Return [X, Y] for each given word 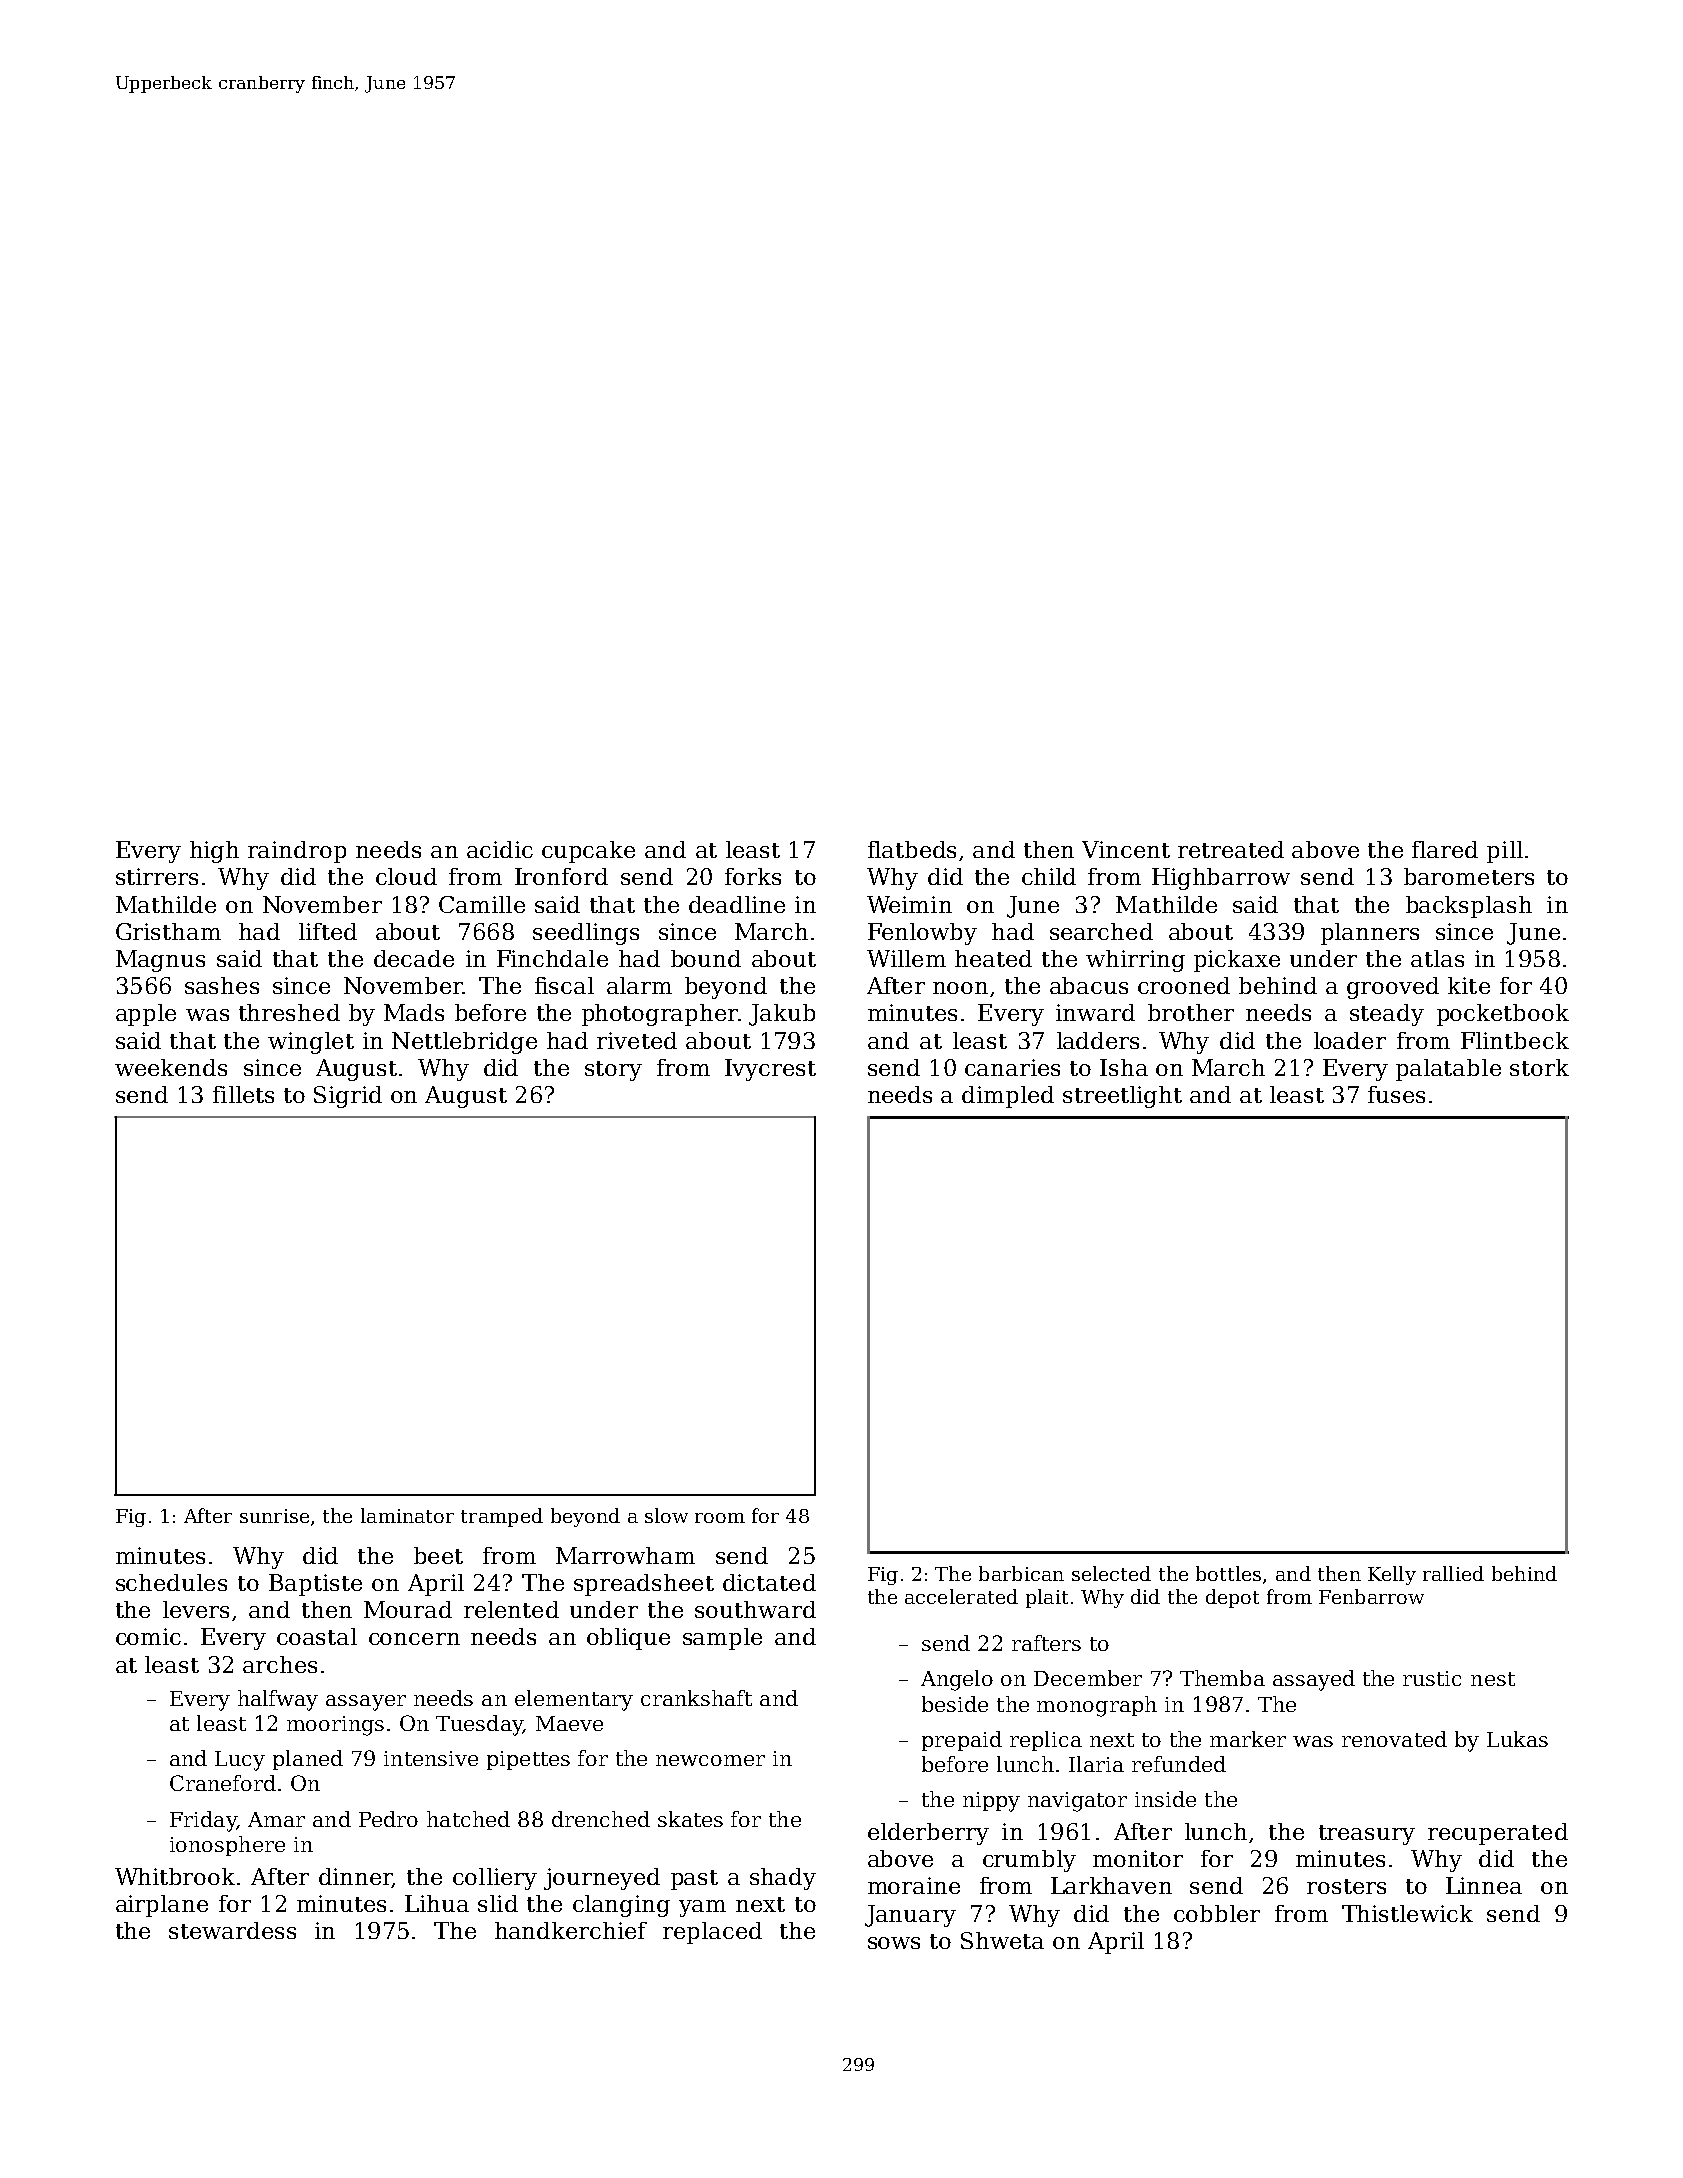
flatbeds [912, 849]
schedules [171, 1582]
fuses [1396, 1094]
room [720, 1518]
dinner [355, 1878]
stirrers [157, 876]
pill [1505, 852]
